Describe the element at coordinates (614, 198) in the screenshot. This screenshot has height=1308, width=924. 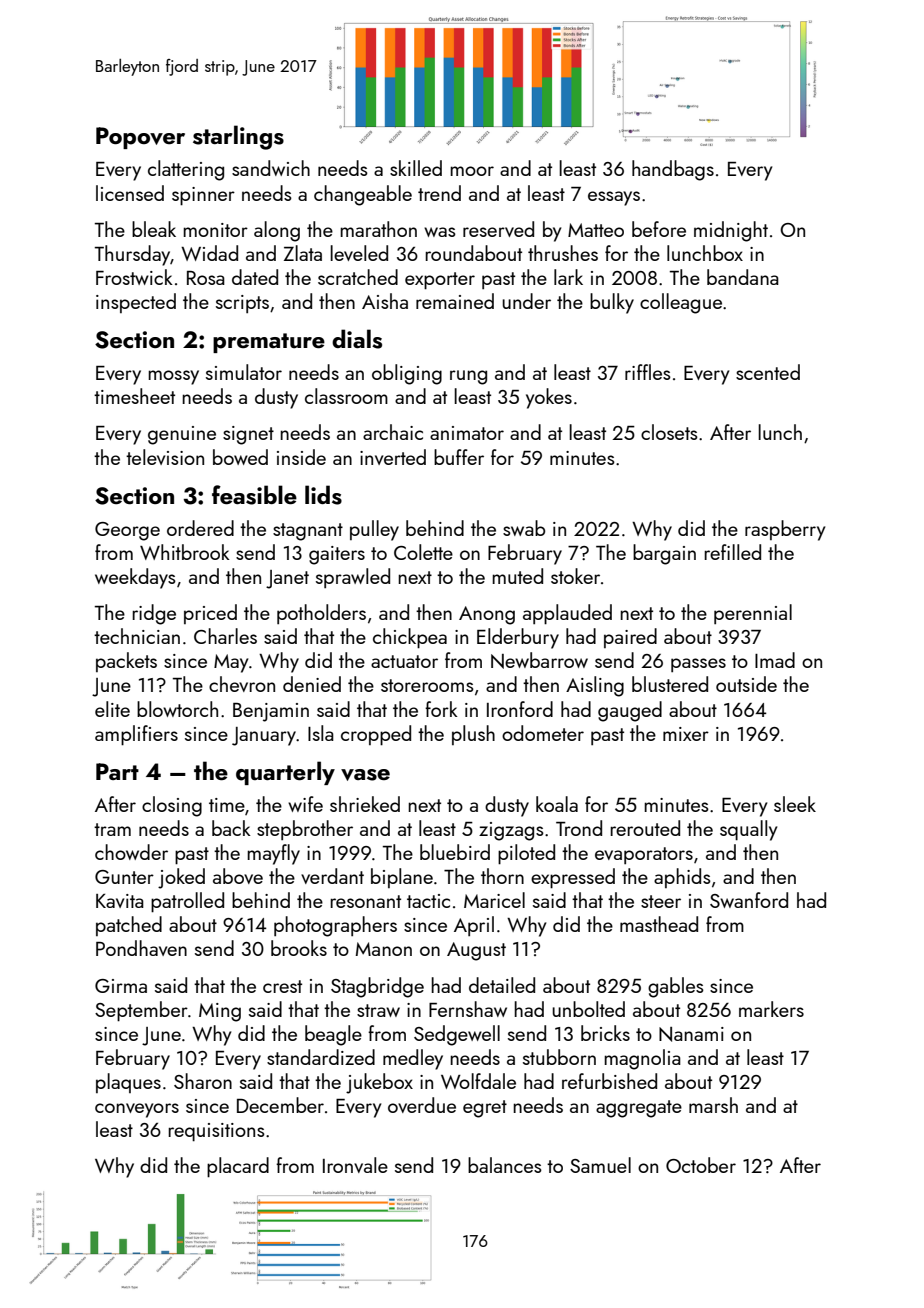
I see `essays` at that location.
